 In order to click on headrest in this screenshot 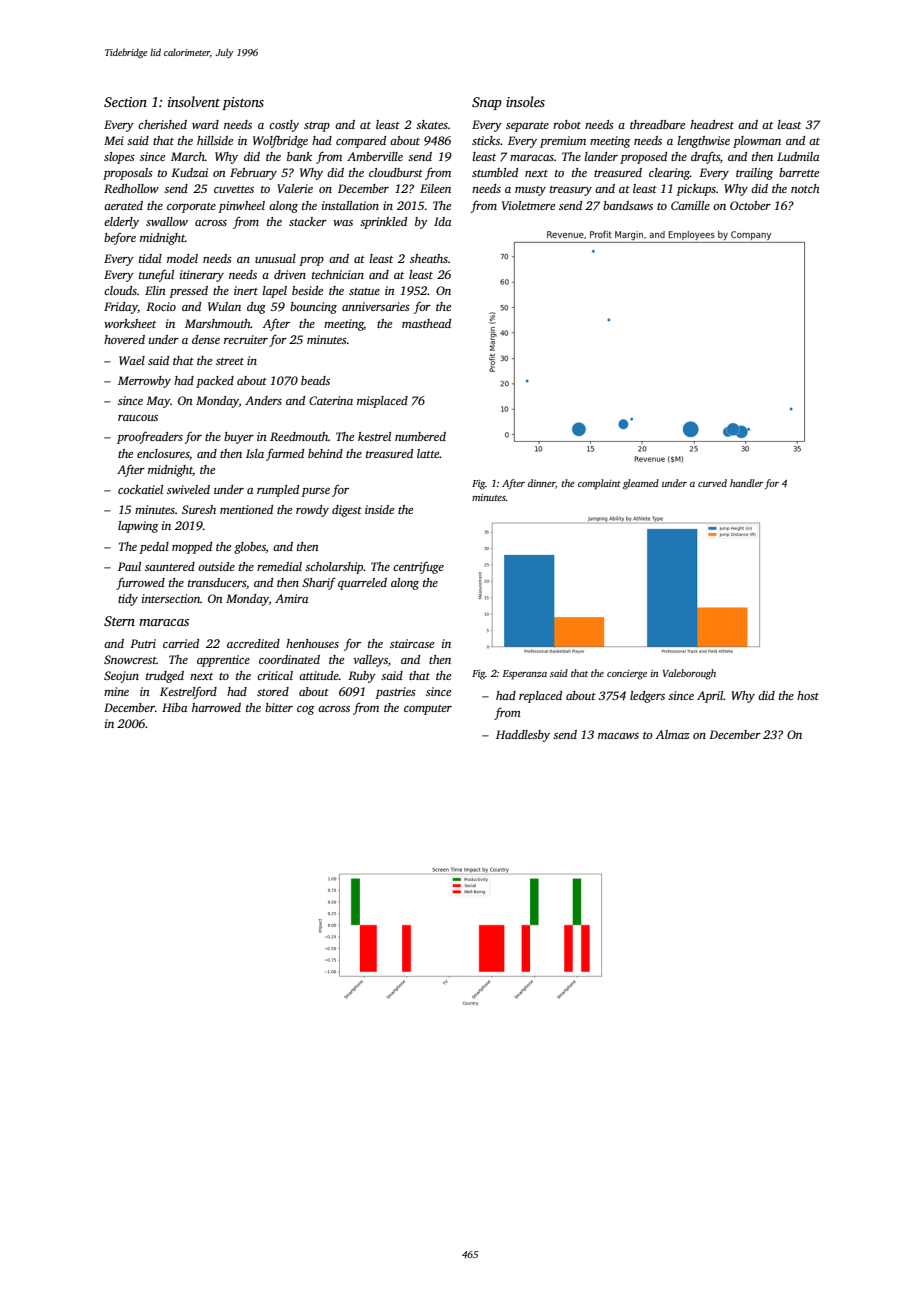, I will do `click(712, 124)`.
